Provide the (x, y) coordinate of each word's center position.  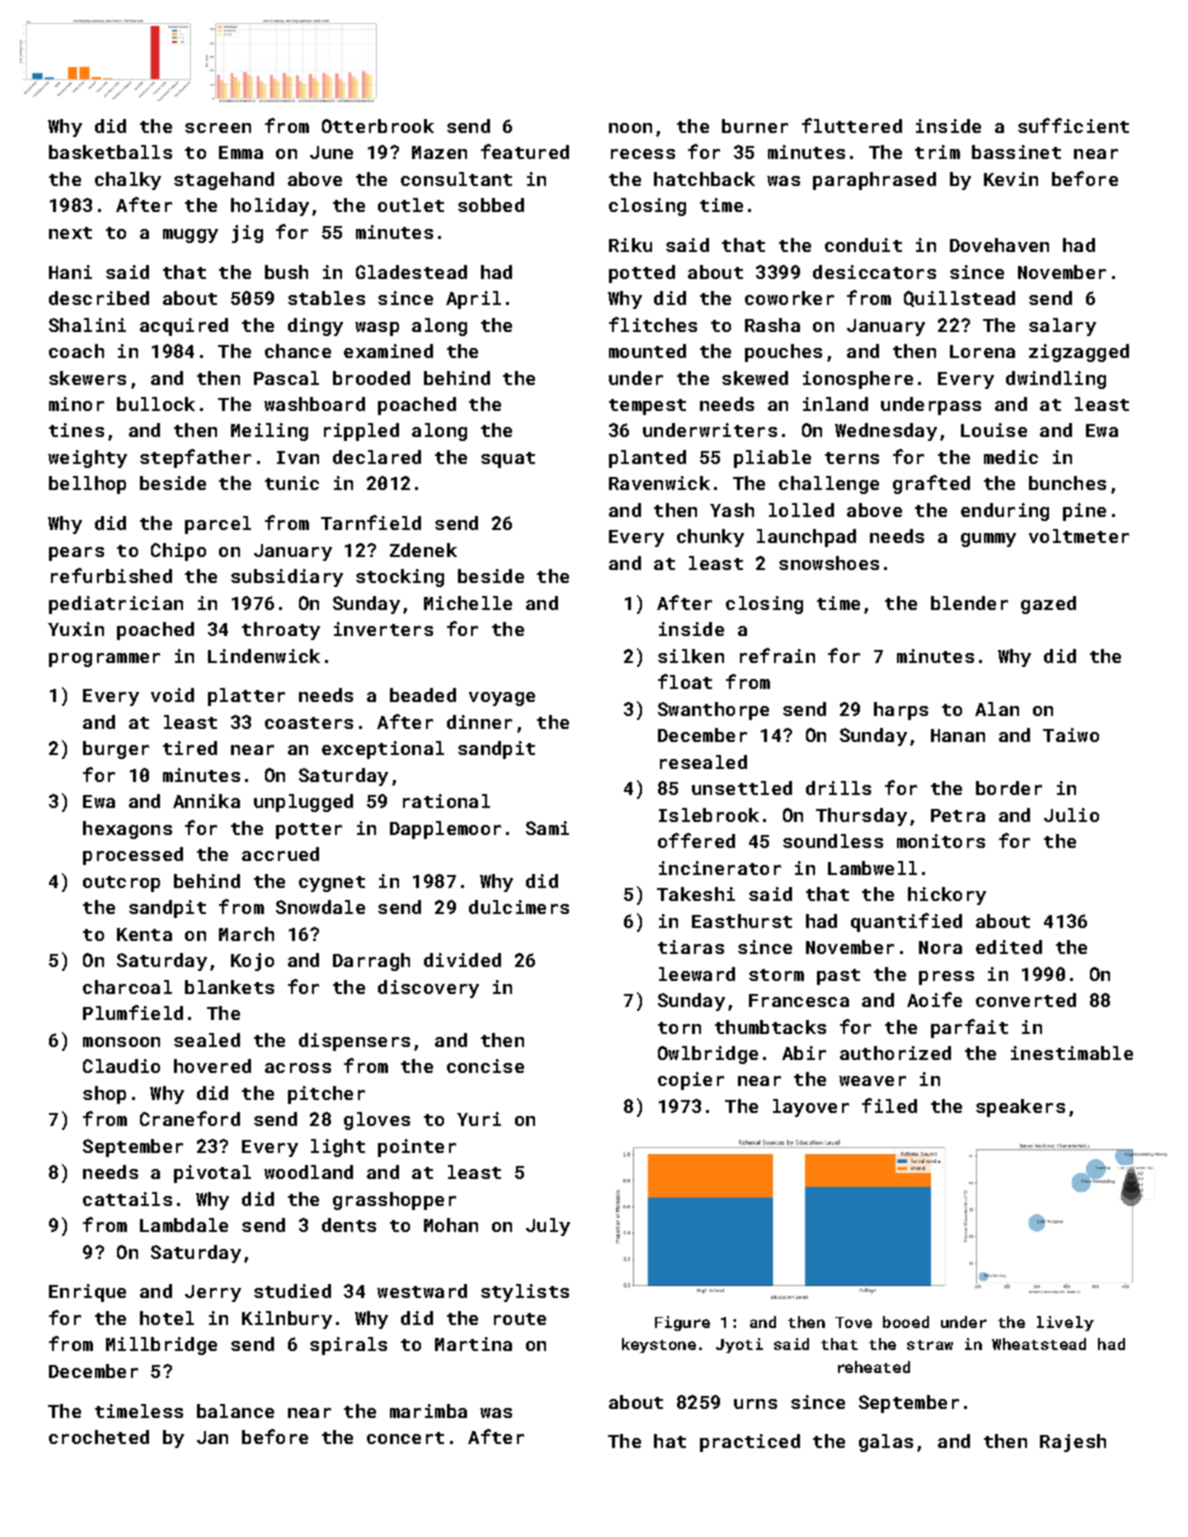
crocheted (99, 1437)
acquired (184, 327)
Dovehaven (999, 245)
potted (642, 274)
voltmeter (1079, 536)
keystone (659, 1345)
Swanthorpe (713, 711)
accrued (280, 854)
